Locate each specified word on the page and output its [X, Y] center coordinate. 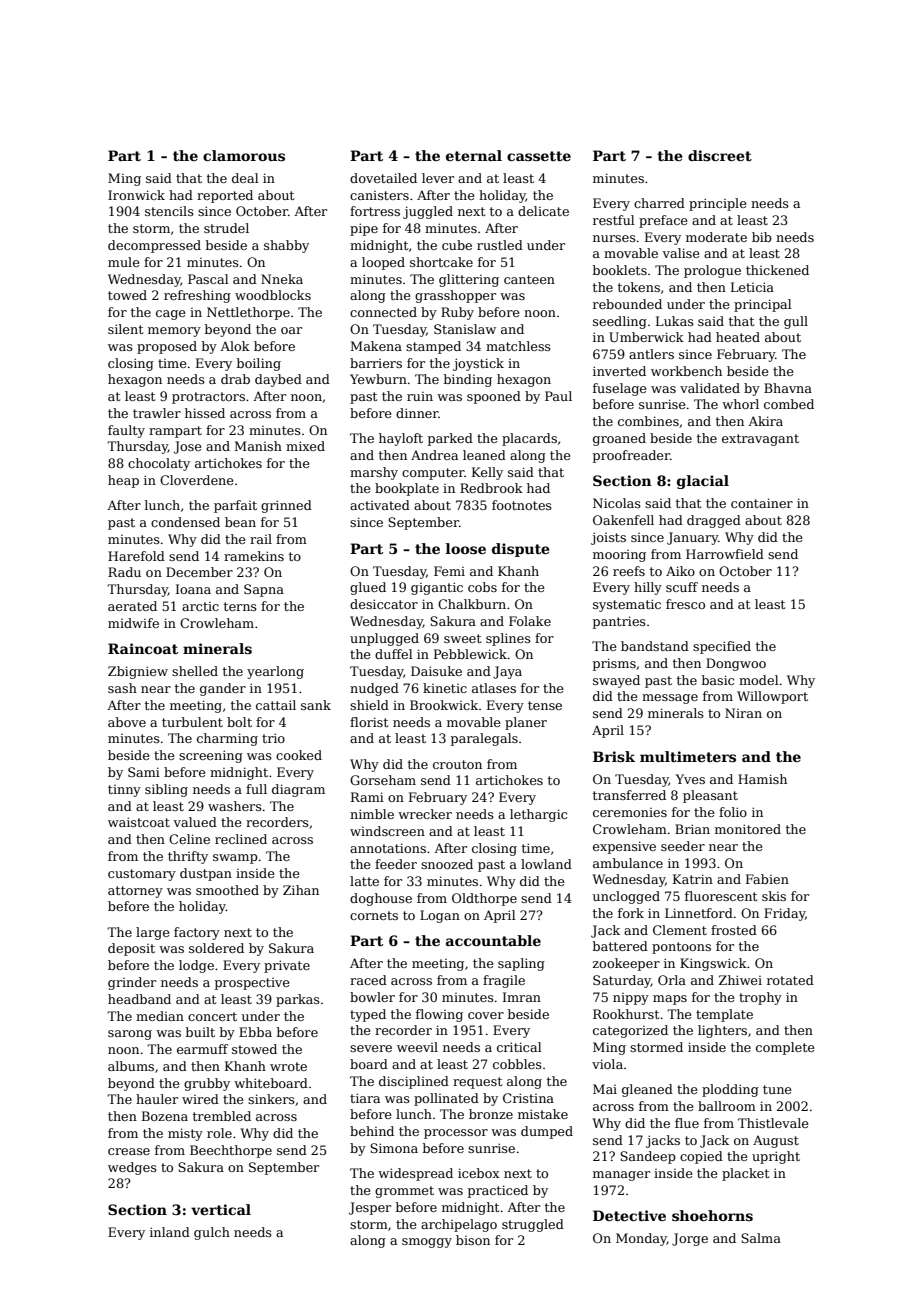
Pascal [208, 279]
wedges [132, 1168]
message [670, 699]
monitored [748, 829]
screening [211, 756]
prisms [614, 664]
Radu [124, 572]
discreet [720, 155]
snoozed [447, 864]
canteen [529, 279]
